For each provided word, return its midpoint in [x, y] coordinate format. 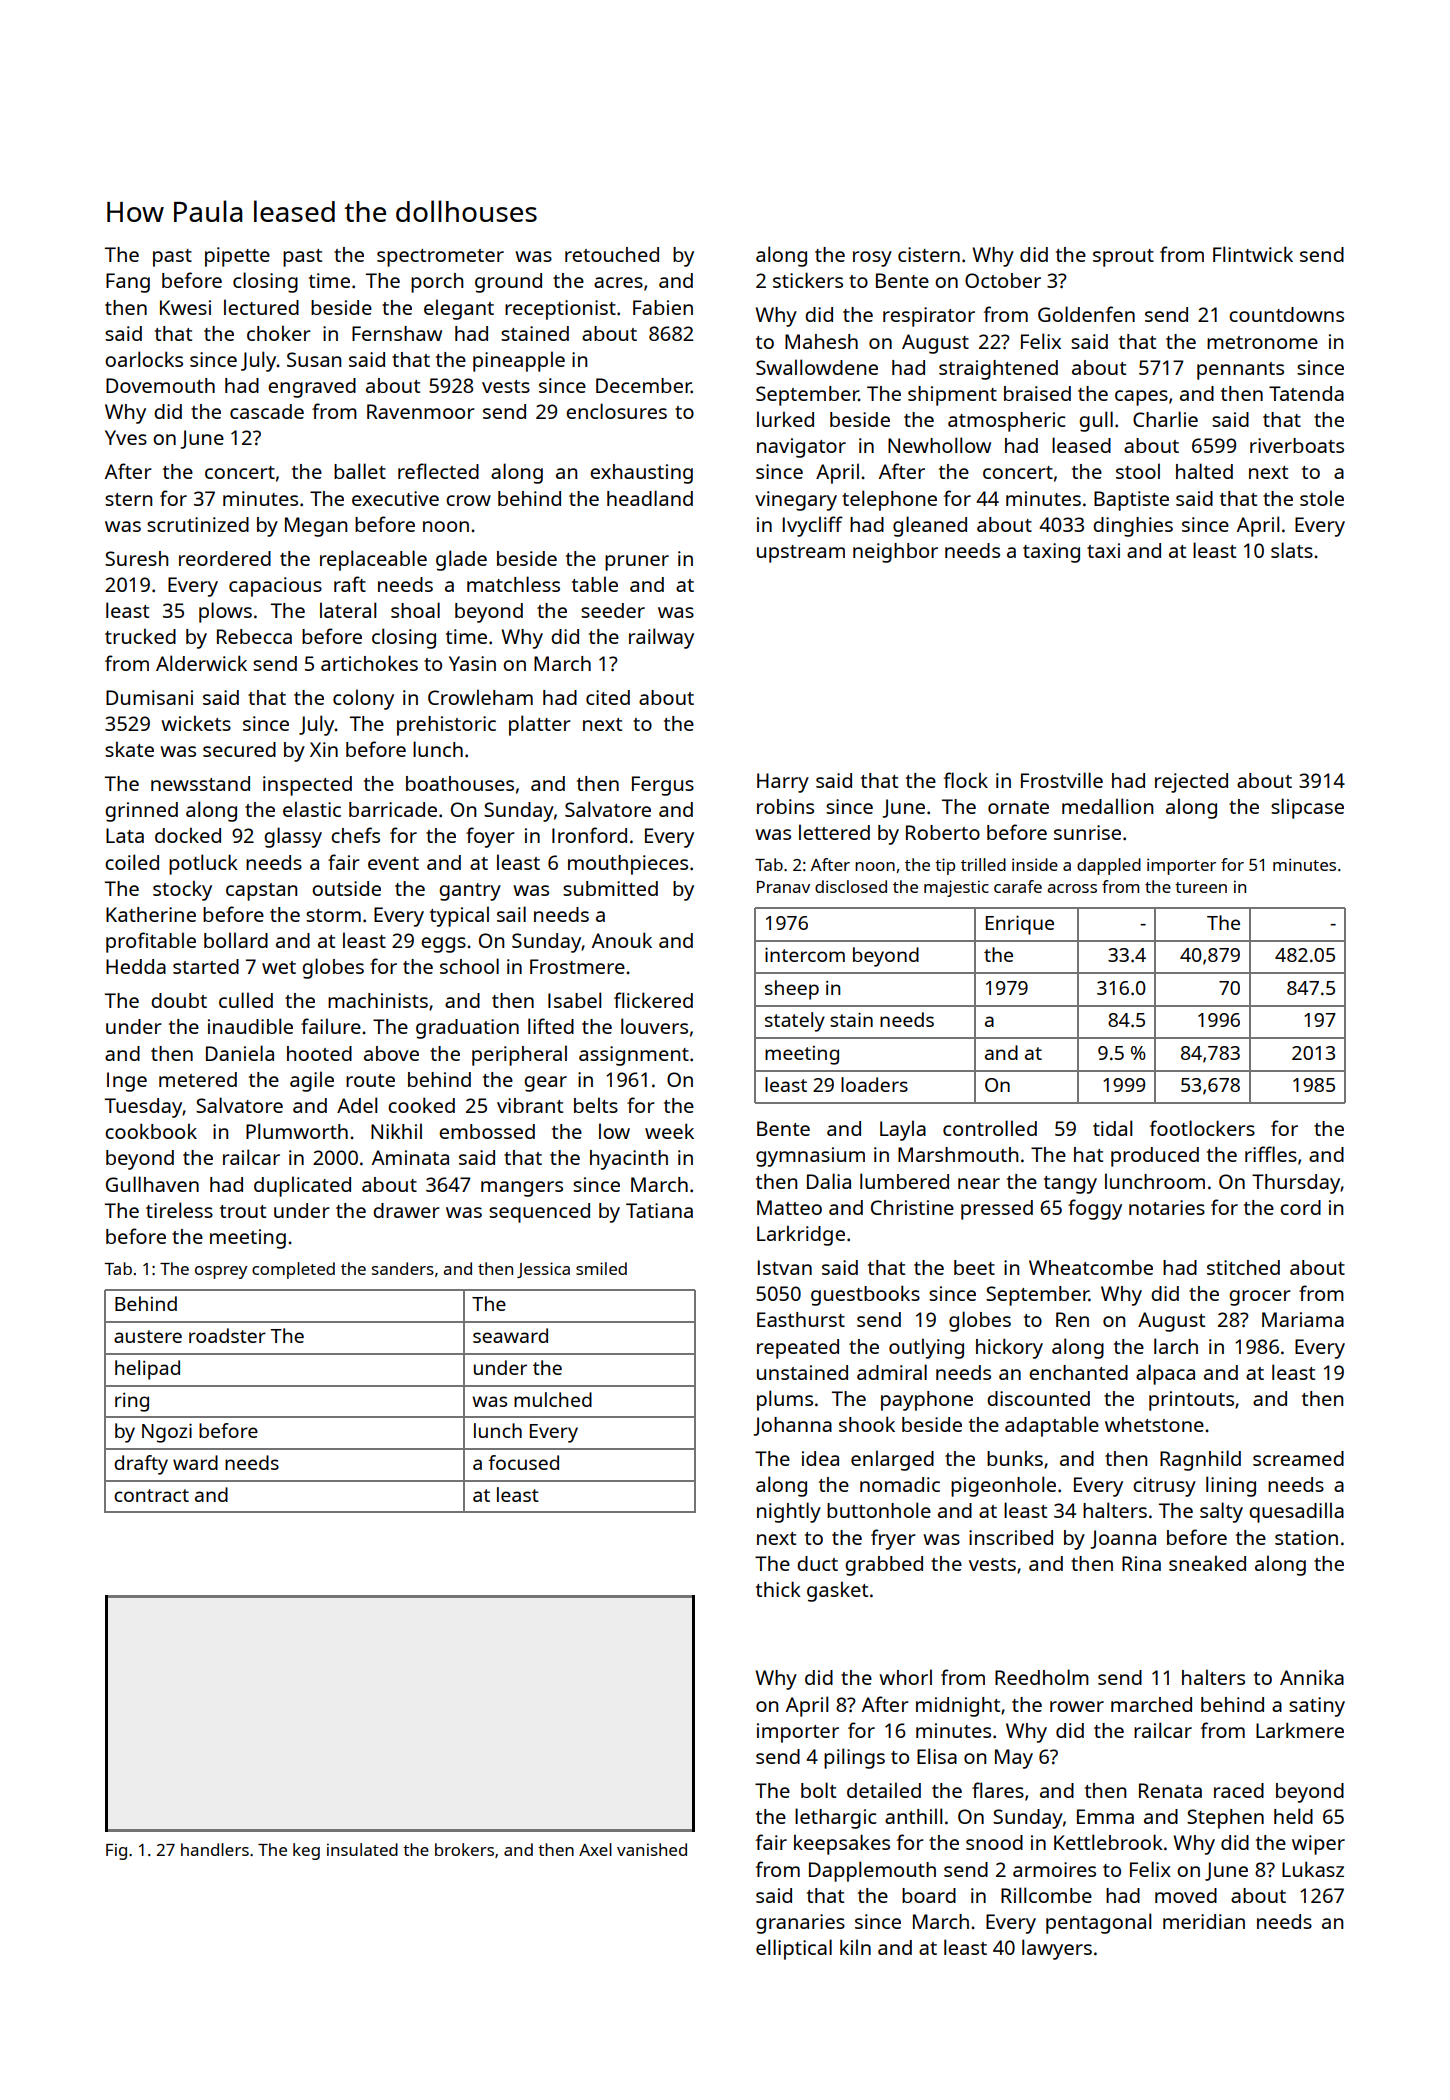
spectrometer [440, 258]
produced [1155, 1157]
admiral [892, 1372]
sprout [1123, 258]
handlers [215, 1849]
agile [312, 1081]
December [643, 385]
